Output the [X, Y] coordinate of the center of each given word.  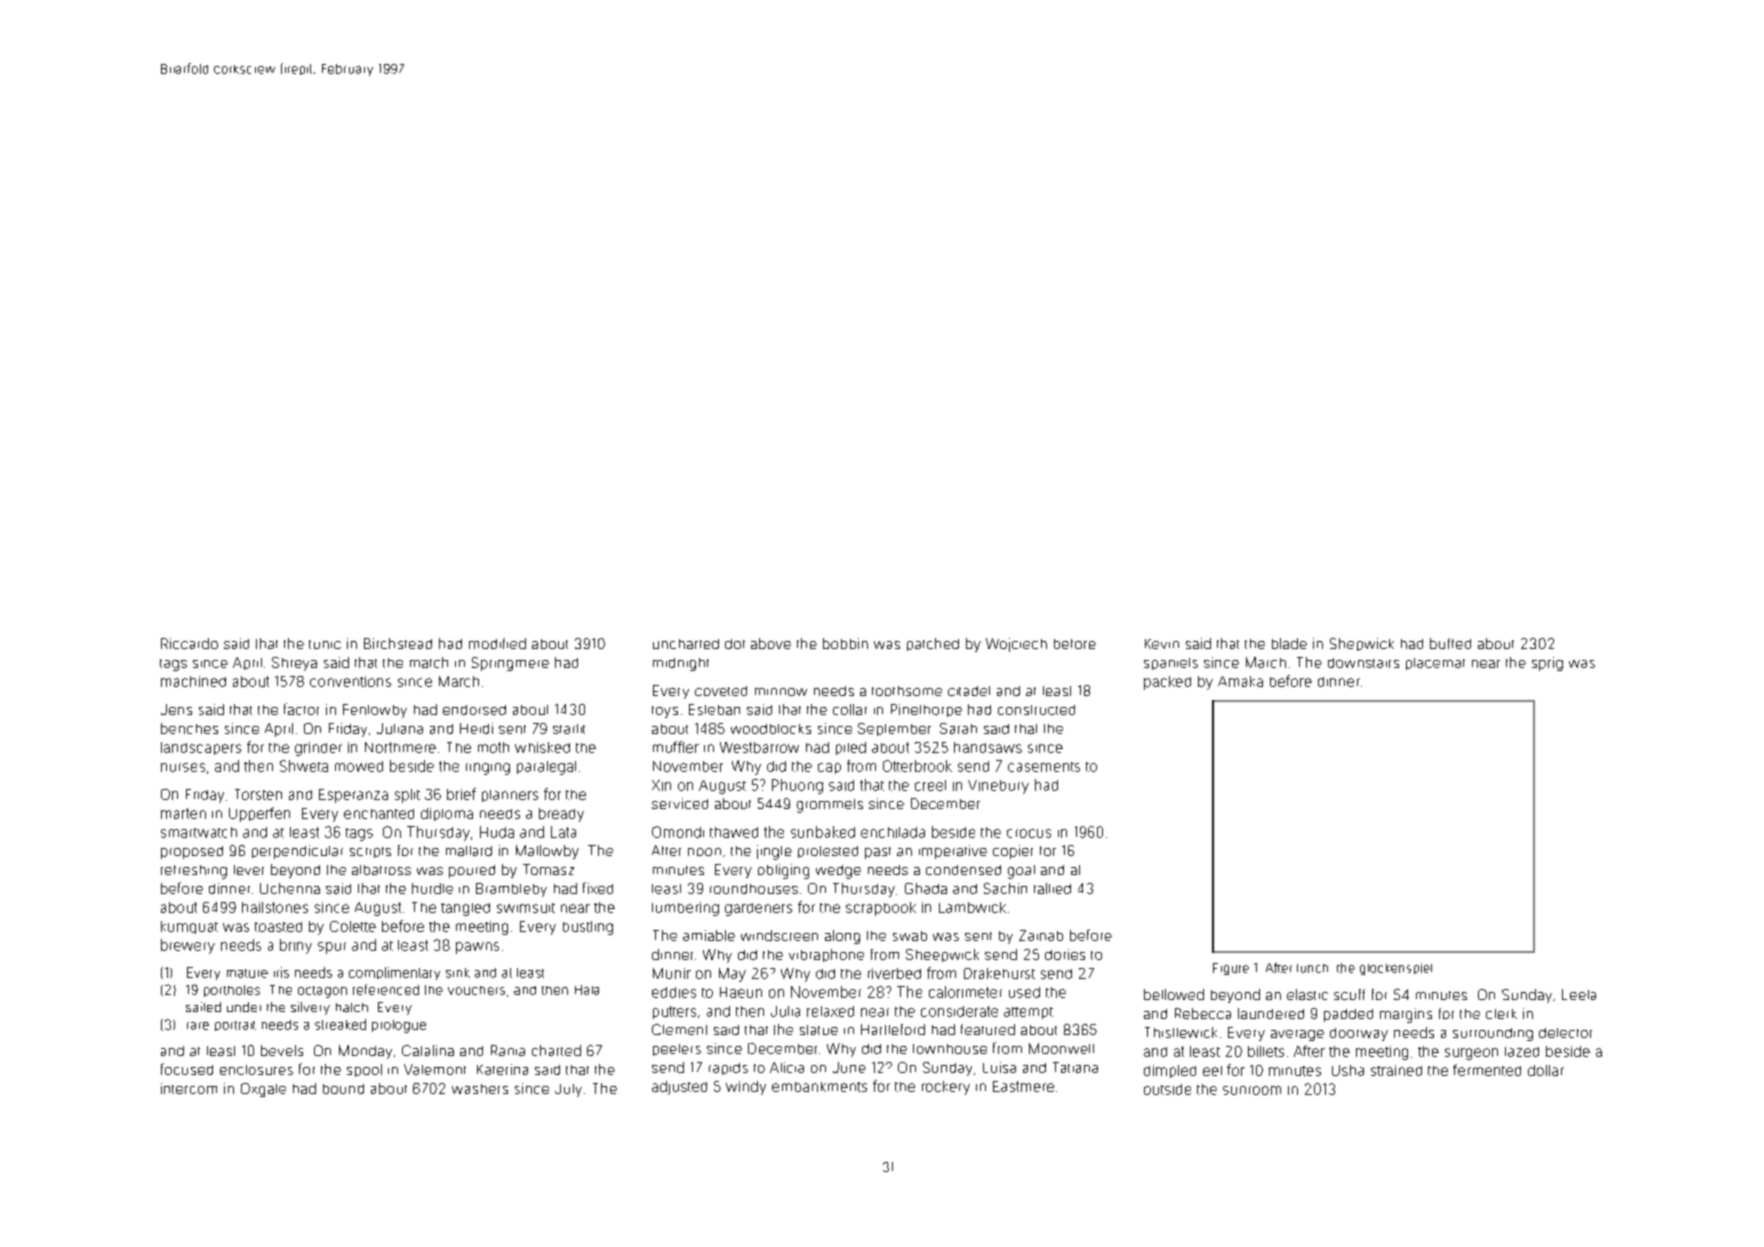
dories [1065, 954]
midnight [681, 664]
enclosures [256, 1070]
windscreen [779, 935]
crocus [1029, 833]
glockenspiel [1396, 969]
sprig [1547, 664]
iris [281, 972]
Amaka [1240, 681]
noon [704, 852]
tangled [465, 909]
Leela [1579, 994]
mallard [469, 851]
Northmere [400, 747]
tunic [325, 644]
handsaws [988, 747]
